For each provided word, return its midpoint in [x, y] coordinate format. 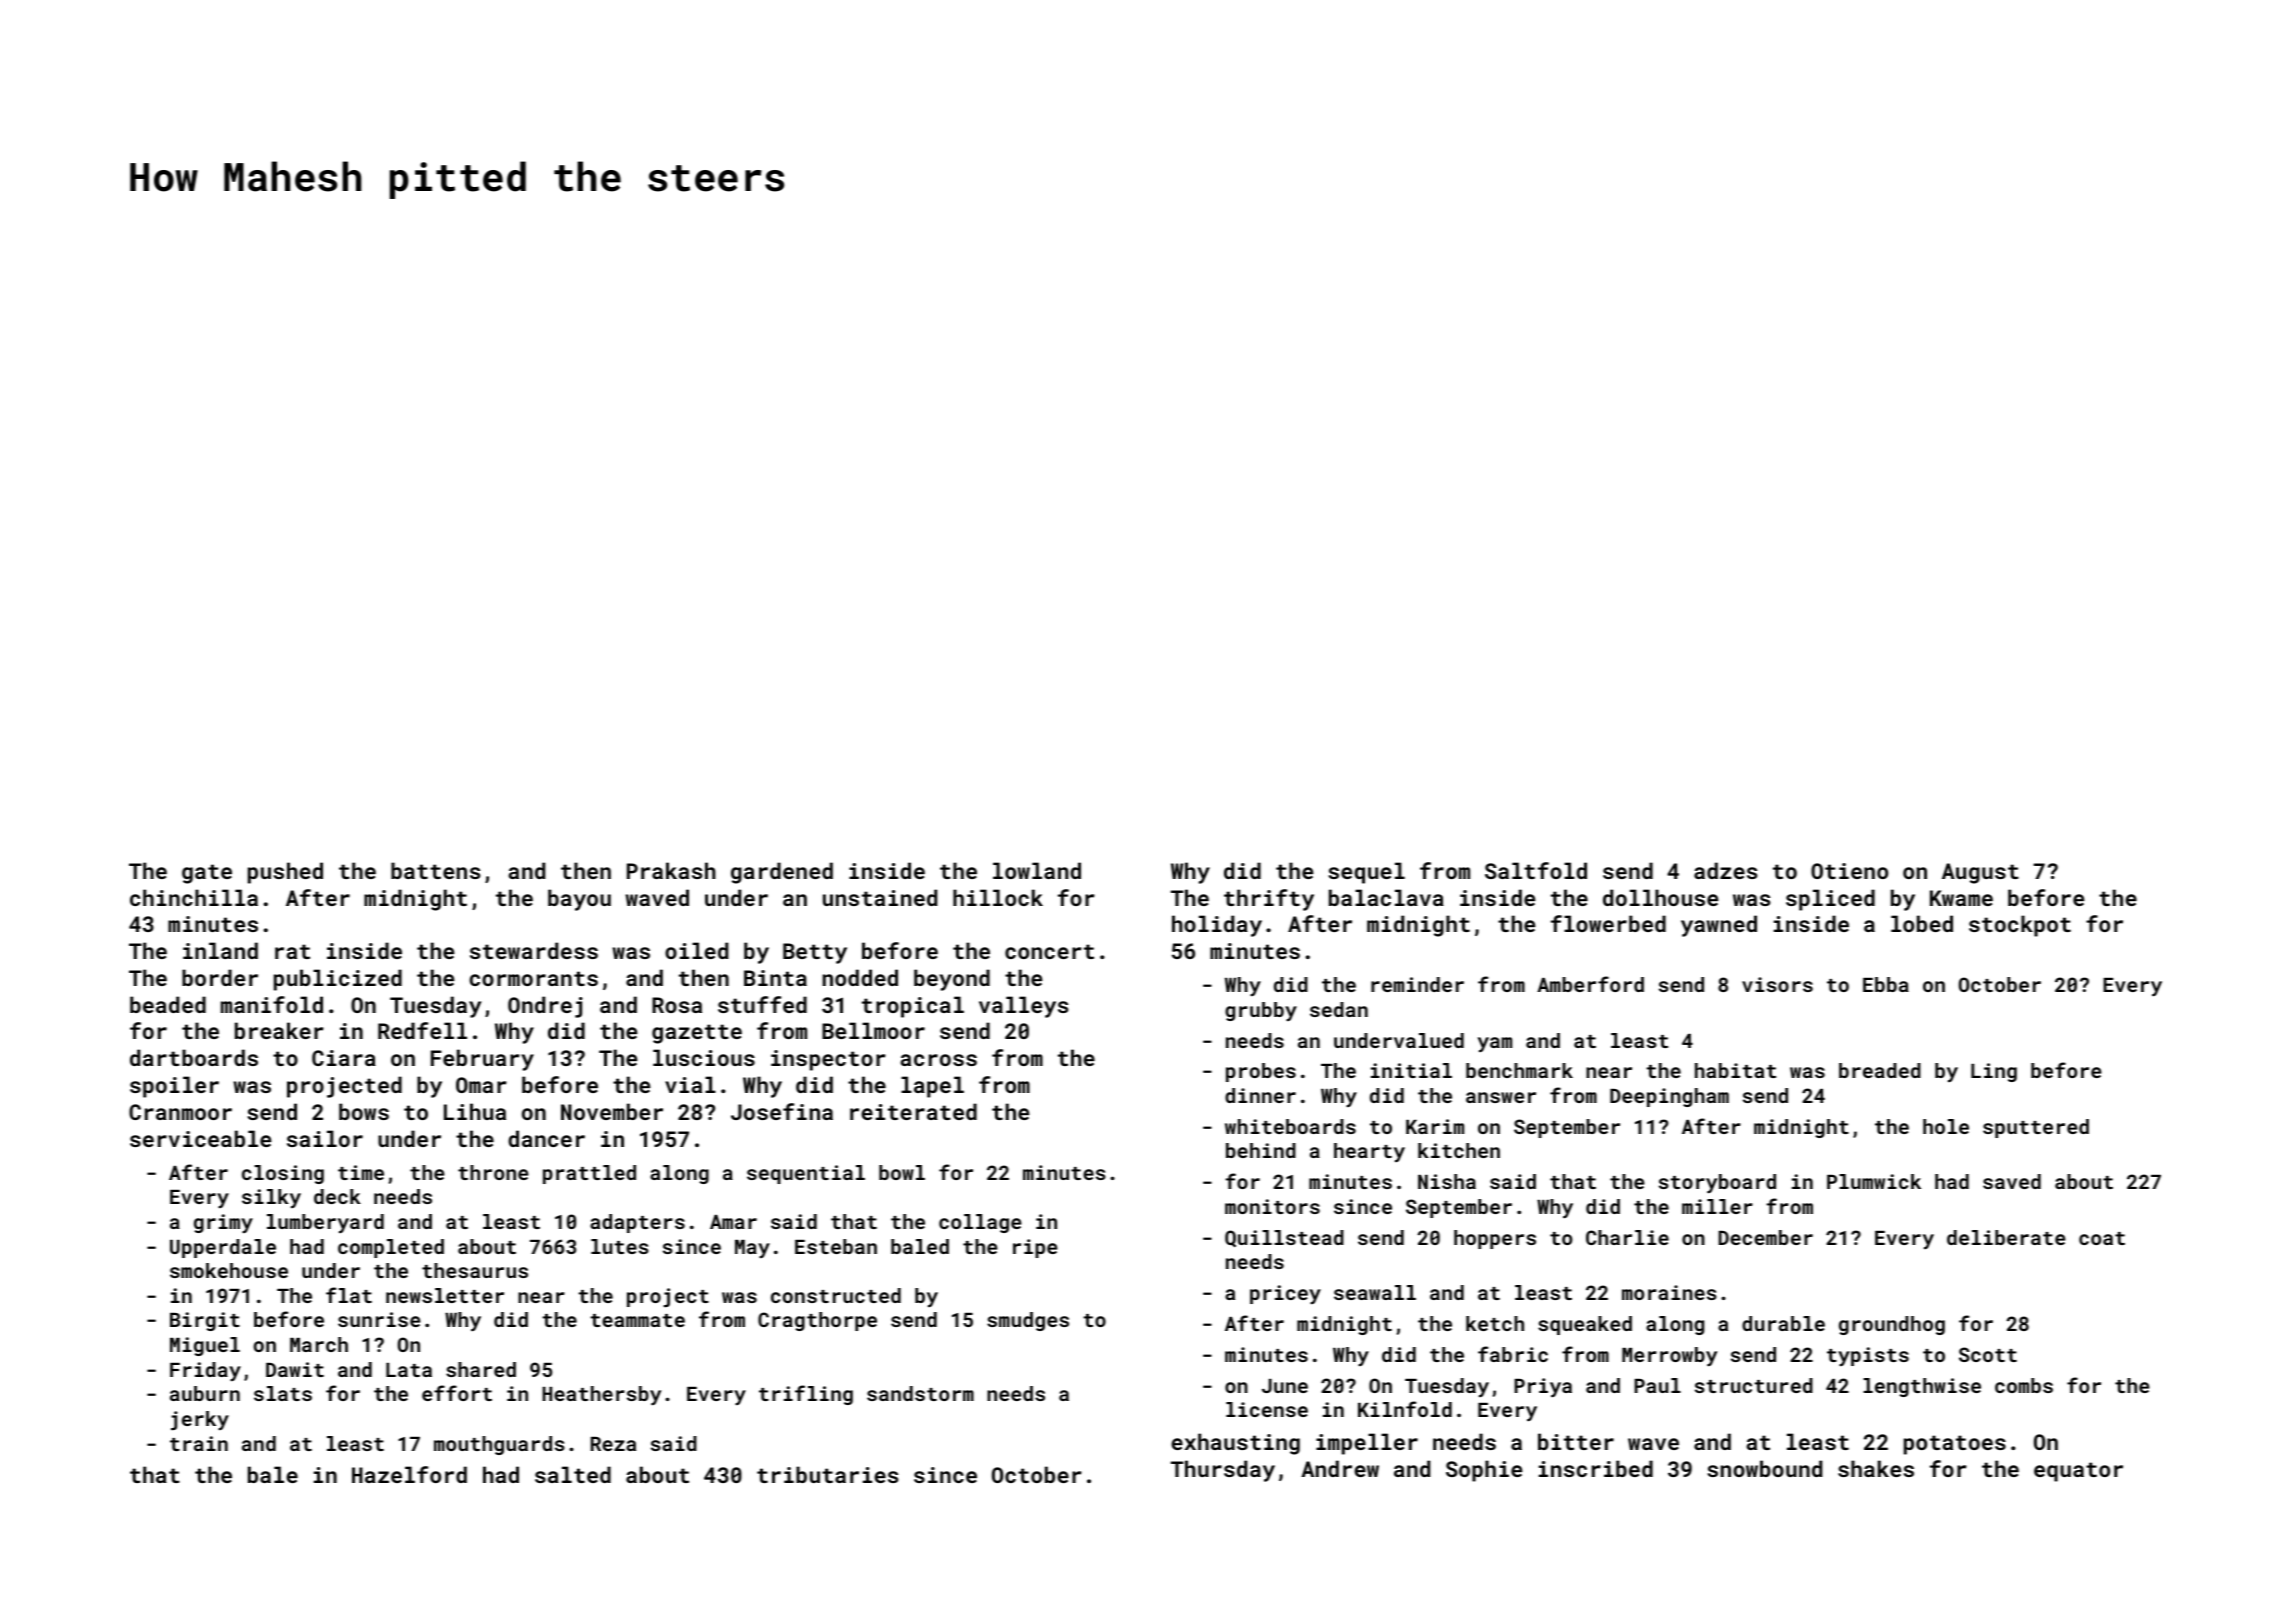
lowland [1037, 870]
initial [1411, 1070]
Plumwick [1874, 1181]
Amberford [1590, 984]
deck [337, 1196]
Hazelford [409, 1474]
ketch [1495, 1323]
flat [349, 1295]
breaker [279, 1030]
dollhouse [1660, 897]
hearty [1369, 1152]
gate [207, 874]
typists [1868, 1356]
